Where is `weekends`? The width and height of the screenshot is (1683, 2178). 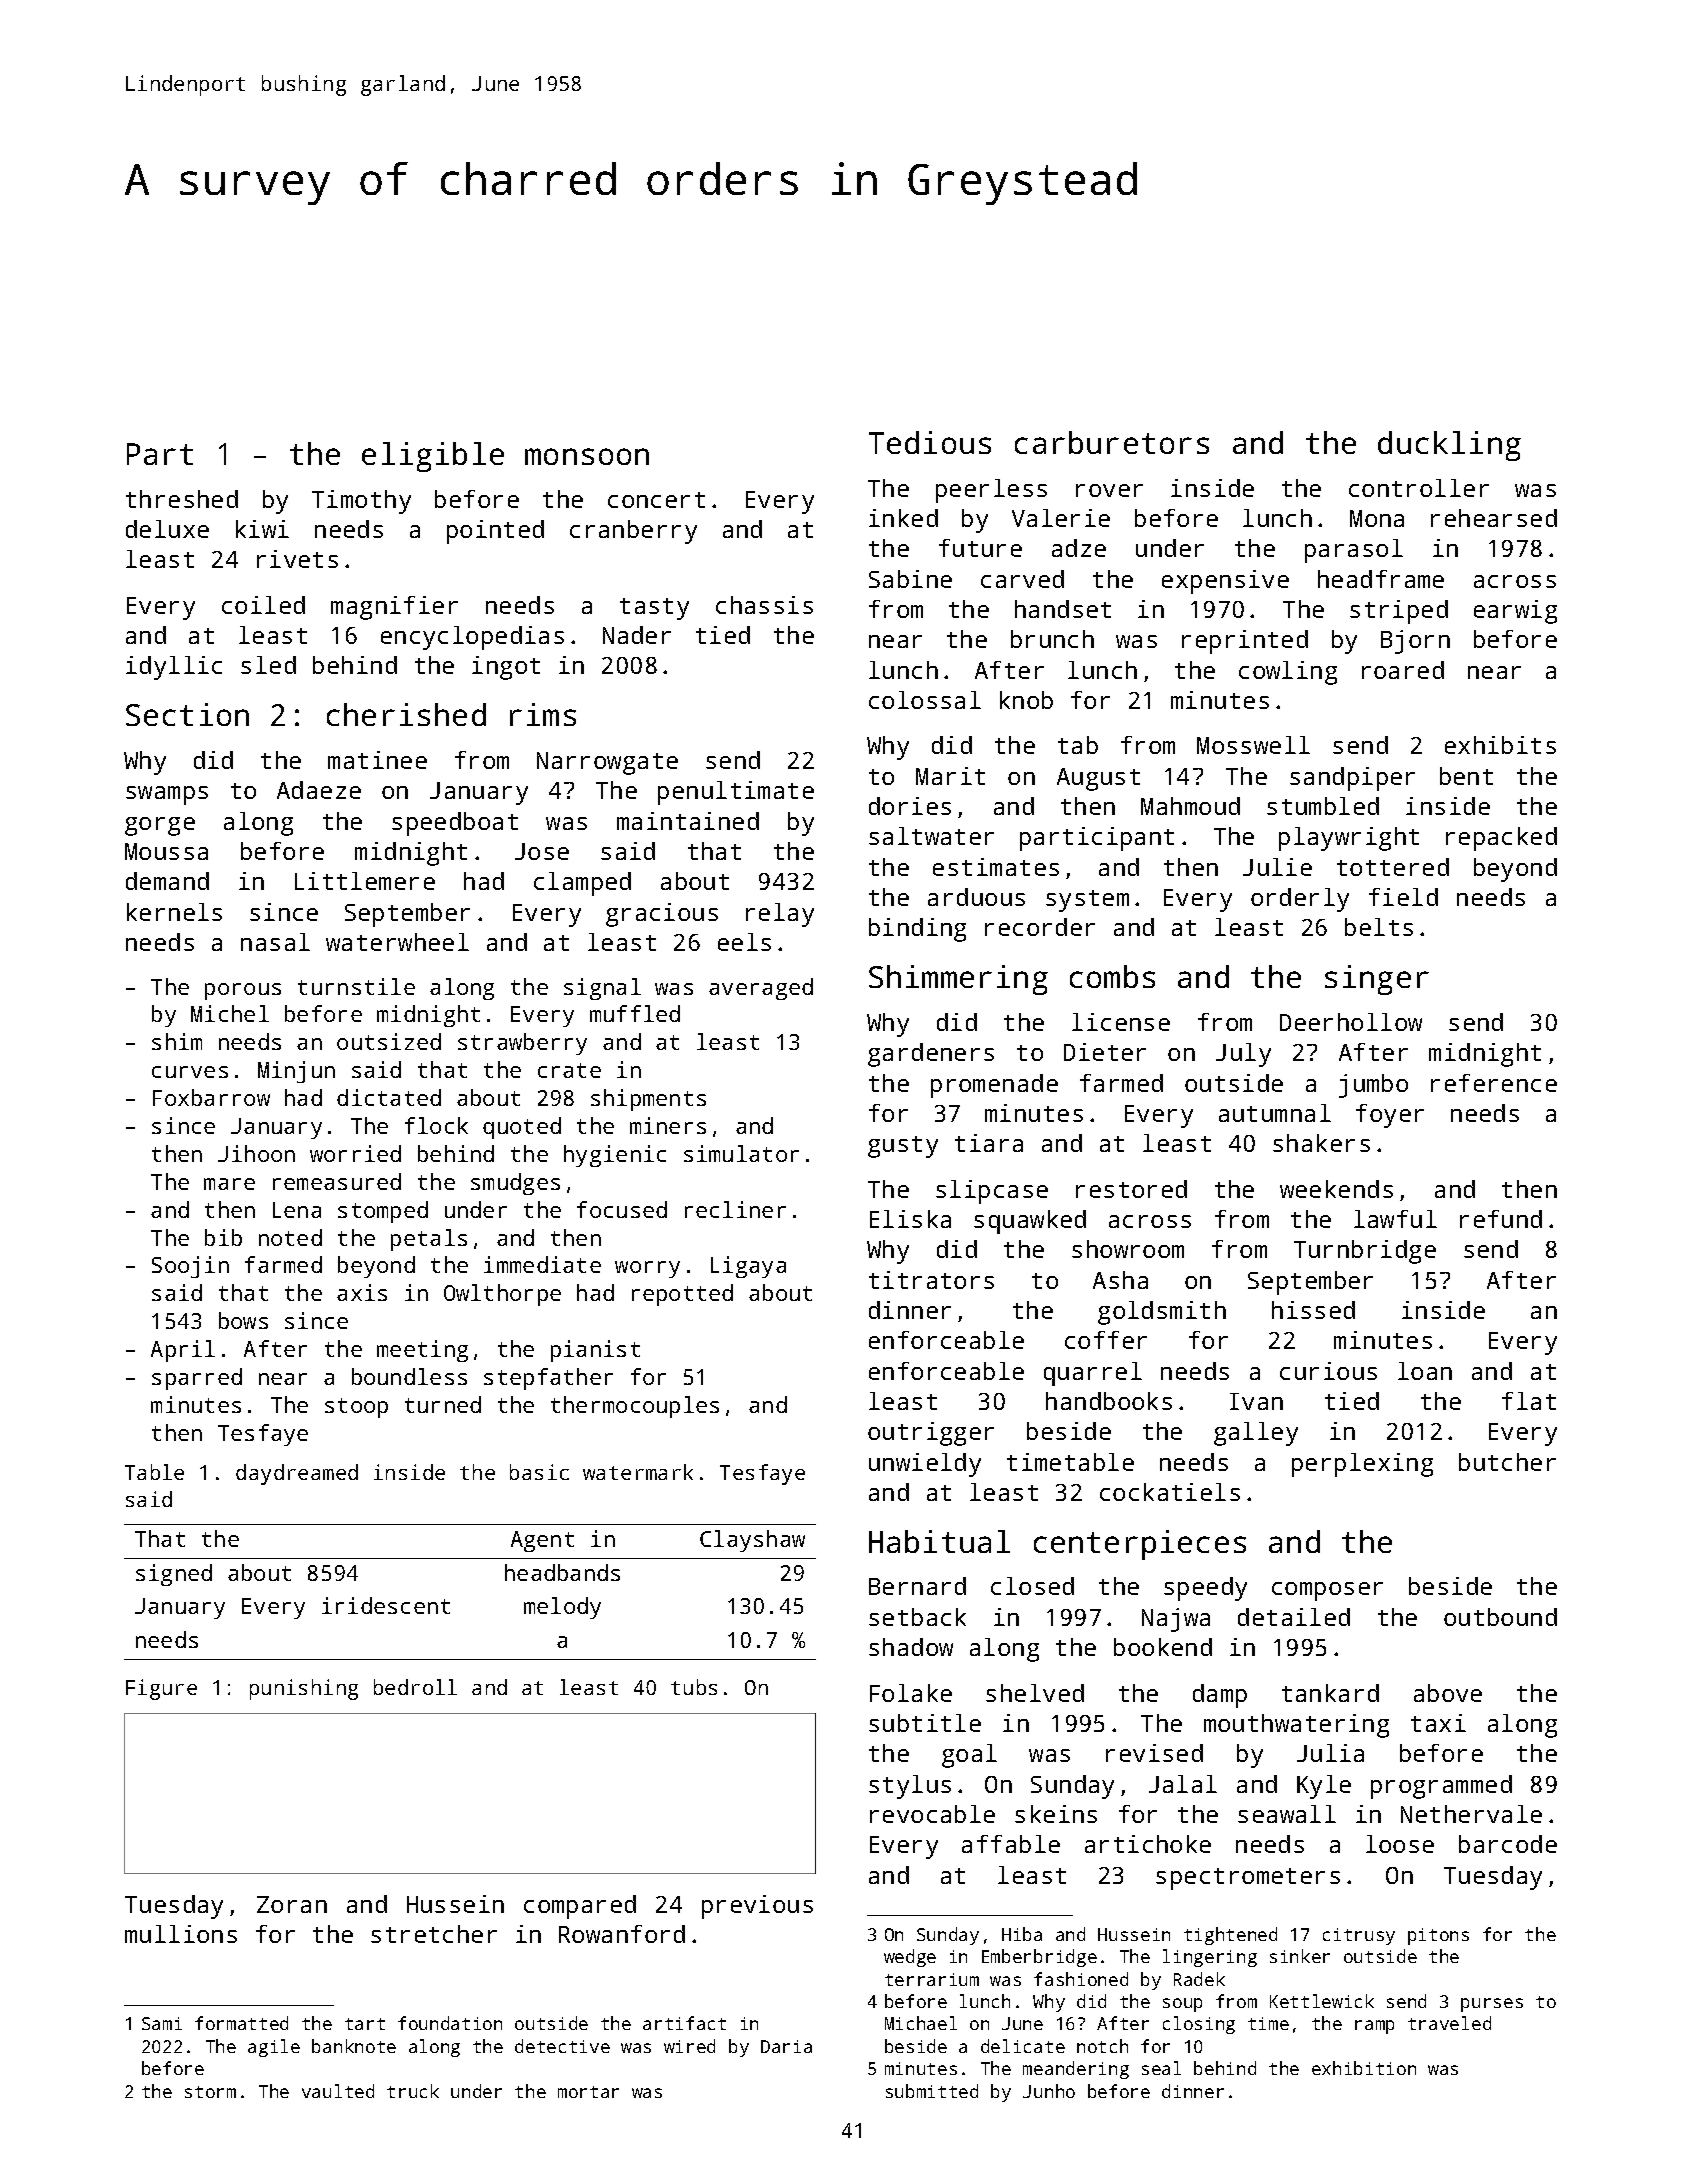
weekends is located at coordinates (1336, 1189).
